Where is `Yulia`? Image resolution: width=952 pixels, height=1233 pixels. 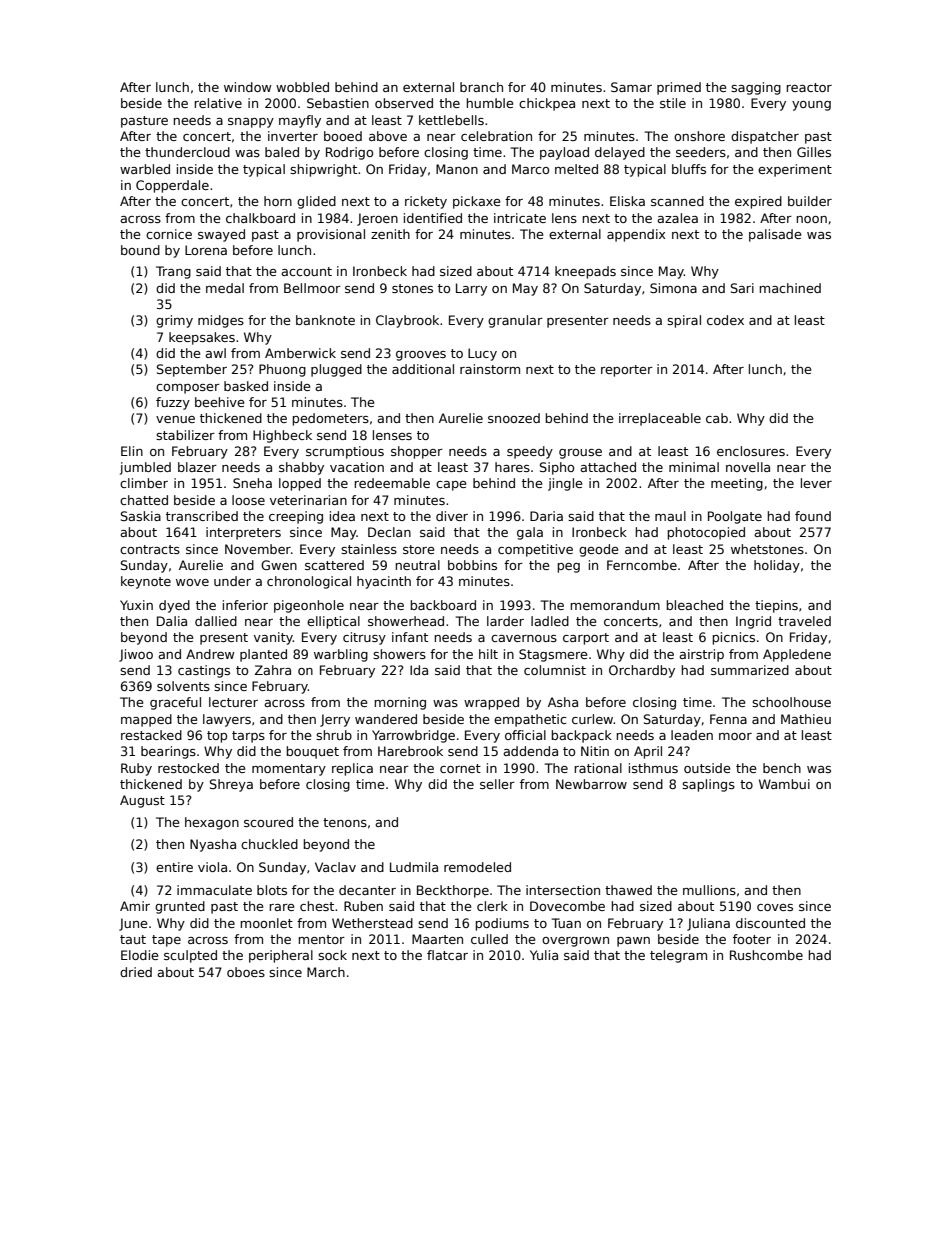
Yulia is located at coordinates (544, 955).
